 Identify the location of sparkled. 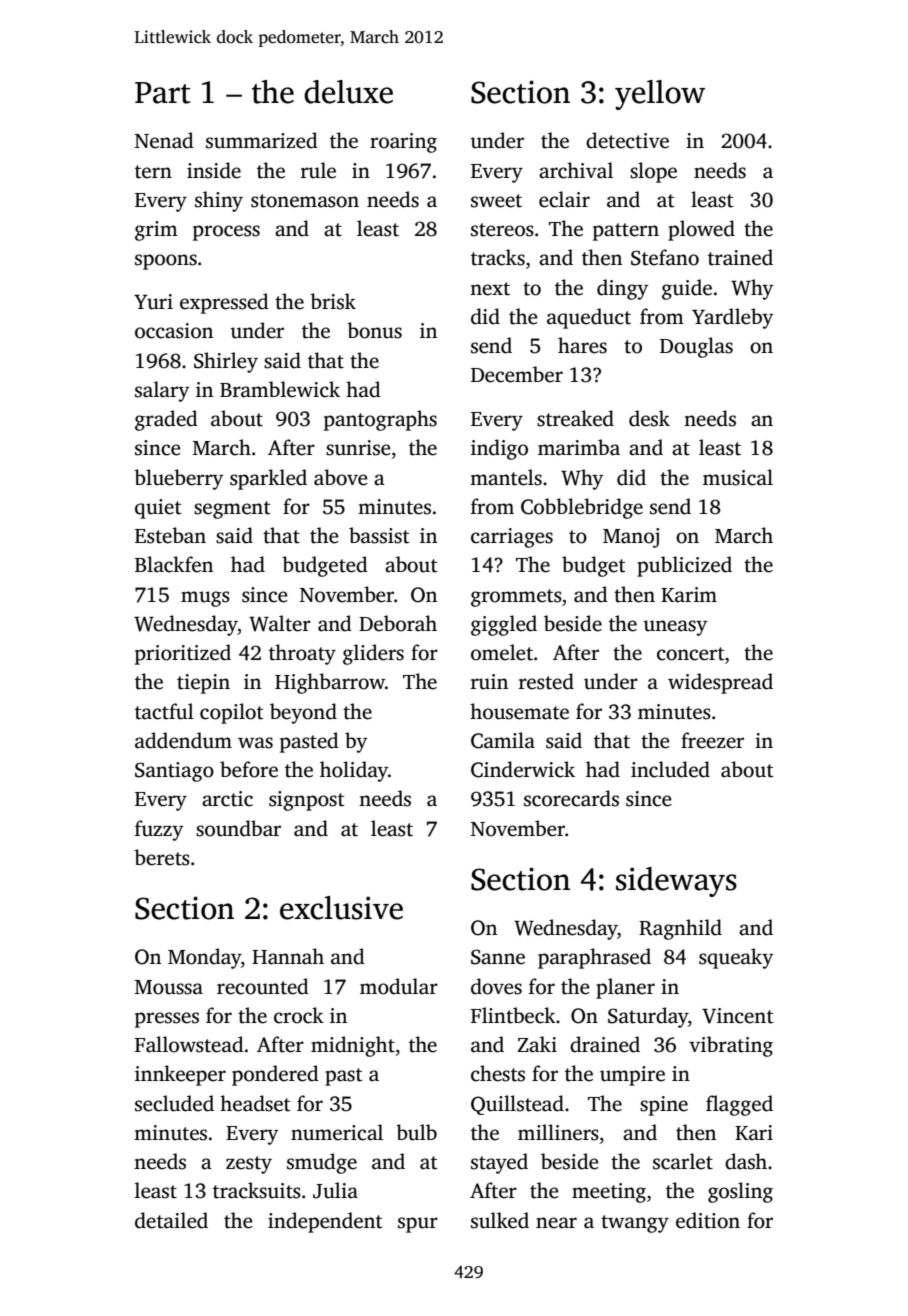
(268, 479).
